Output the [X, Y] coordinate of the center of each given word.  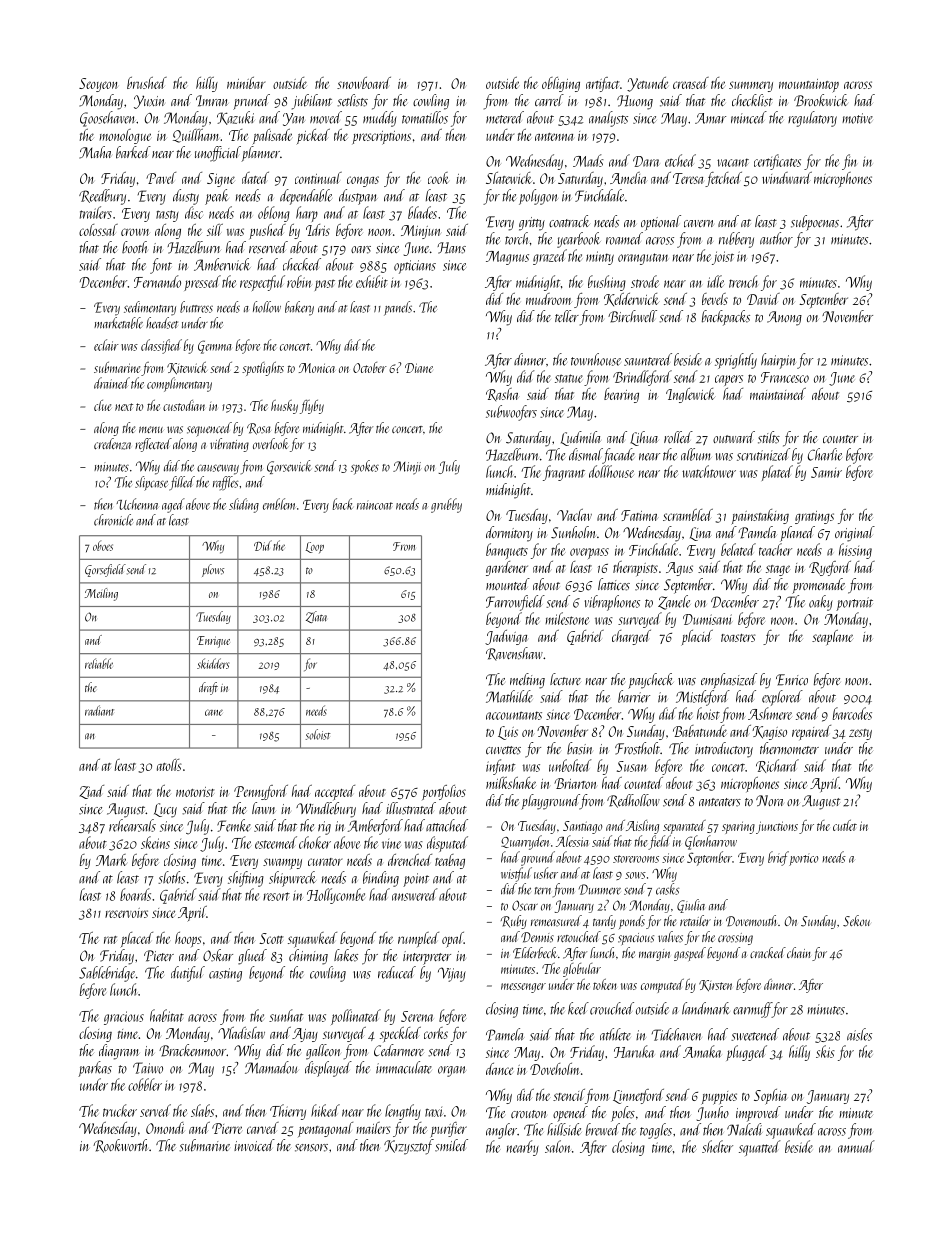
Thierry [288, 1112]
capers [729, 380]
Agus [679, 569]
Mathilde [509, 696]
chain [799, 952]
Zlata [316, 617]
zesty [860, 734]
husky [284, 407]
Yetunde [647, 84]
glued [252, 957]
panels [398, 308]
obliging [561, 84]
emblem [279, 504]
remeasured [556, 921]
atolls [169, 765]
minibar [246, 83]
